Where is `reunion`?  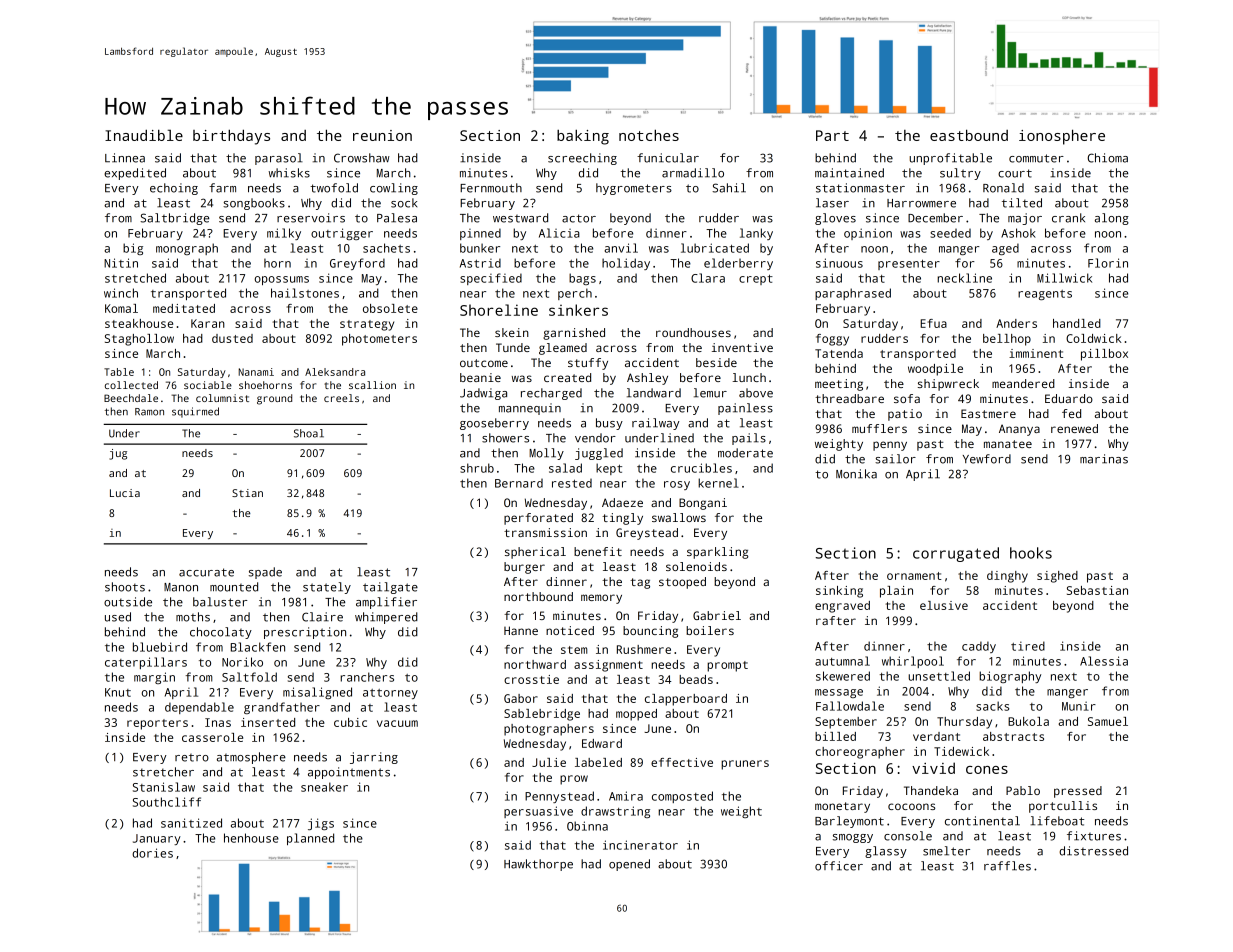
reunion is located at coordinates (382, 135).
